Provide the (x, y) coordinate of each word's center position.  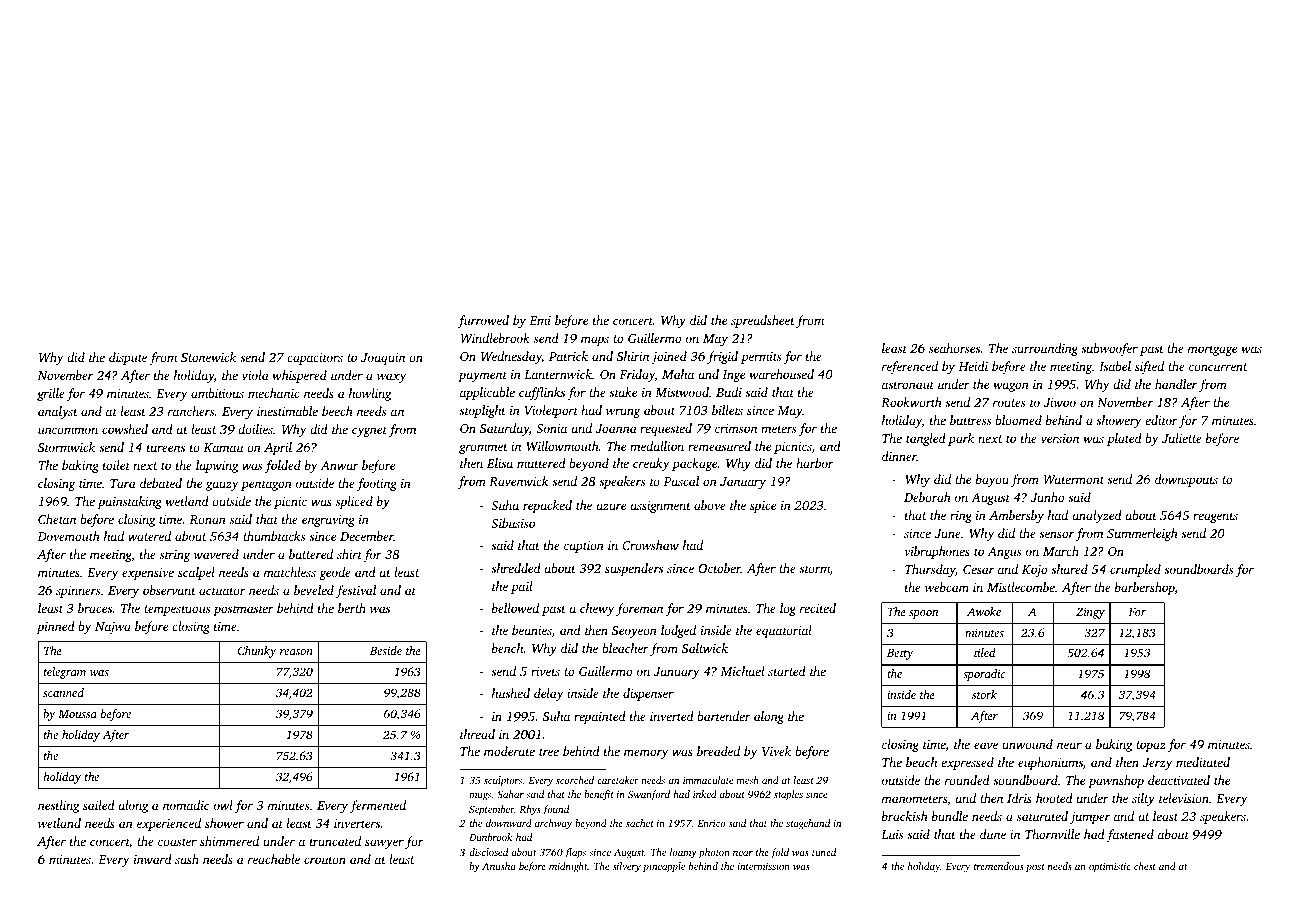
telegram (65, 673)
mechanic (273, 393)
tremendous (999, 866)
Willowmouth (562, 446)
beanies (532, 630)
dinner (899, 456)
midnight (568, 867)
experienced (169, 824)
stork (984, 694)
